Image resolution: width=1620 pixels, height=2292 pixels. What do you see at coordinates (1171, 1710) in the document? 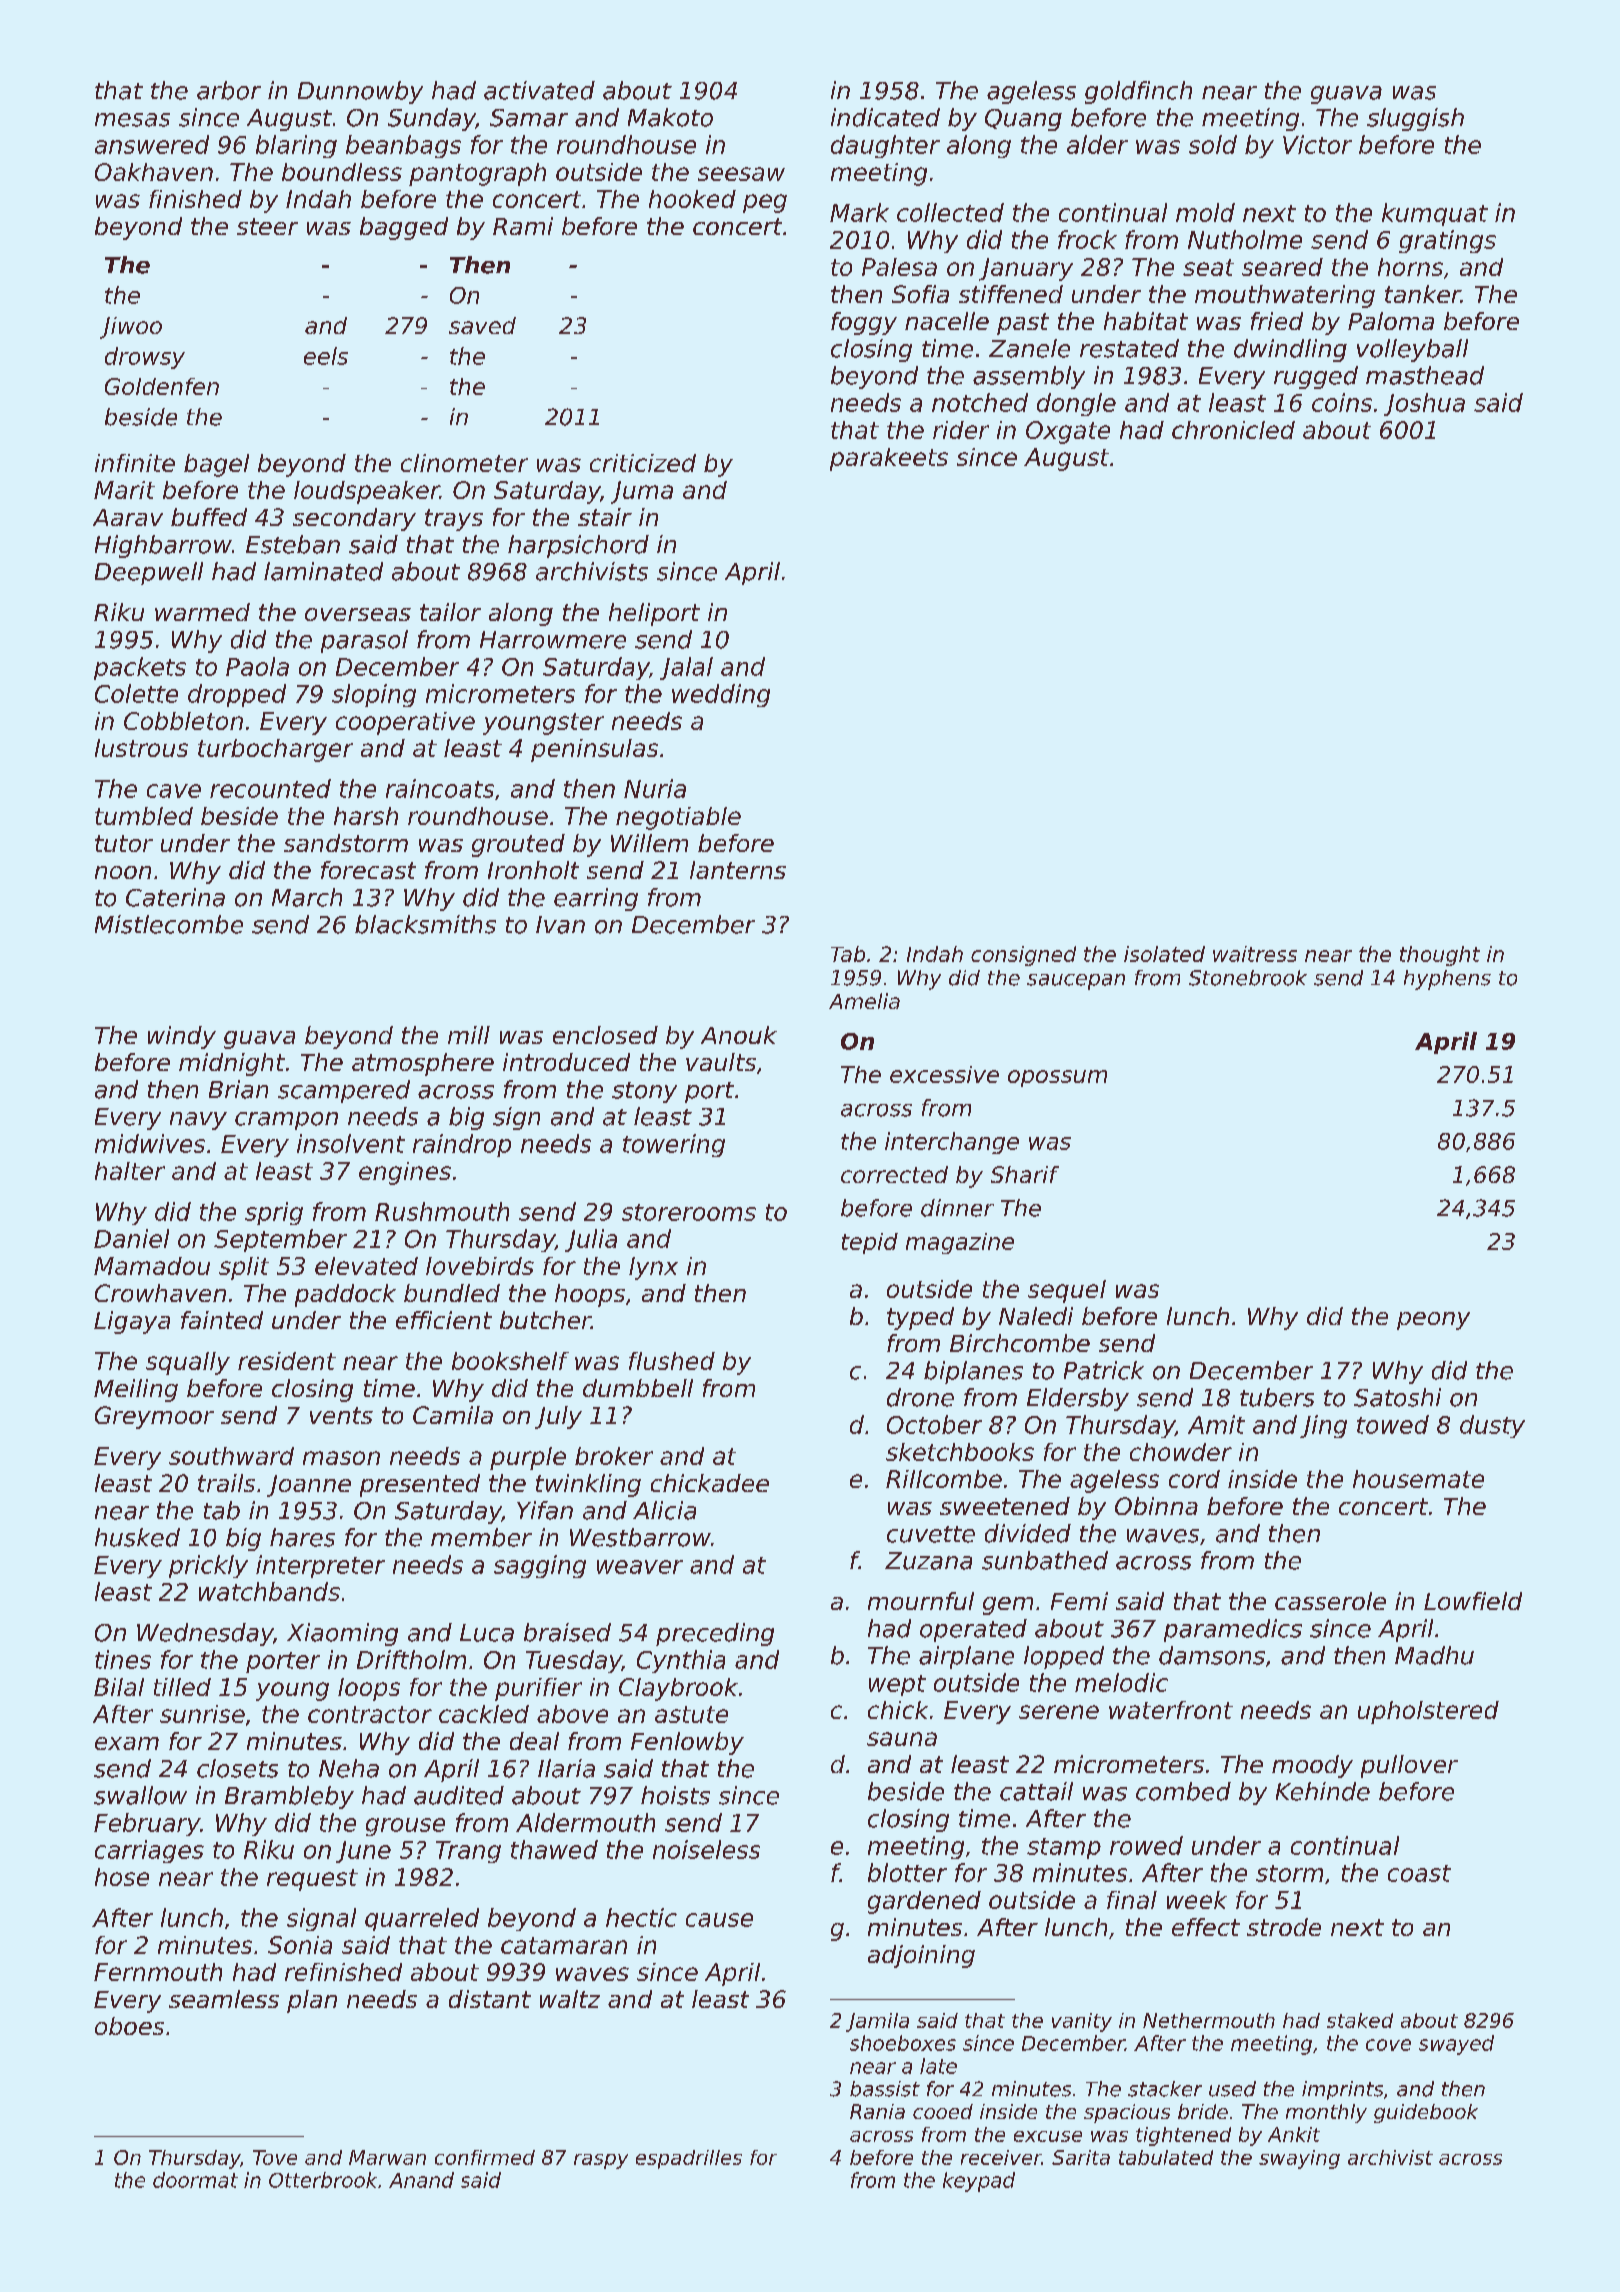
I see `waterfront` at bounding box center [1171, 1710].
